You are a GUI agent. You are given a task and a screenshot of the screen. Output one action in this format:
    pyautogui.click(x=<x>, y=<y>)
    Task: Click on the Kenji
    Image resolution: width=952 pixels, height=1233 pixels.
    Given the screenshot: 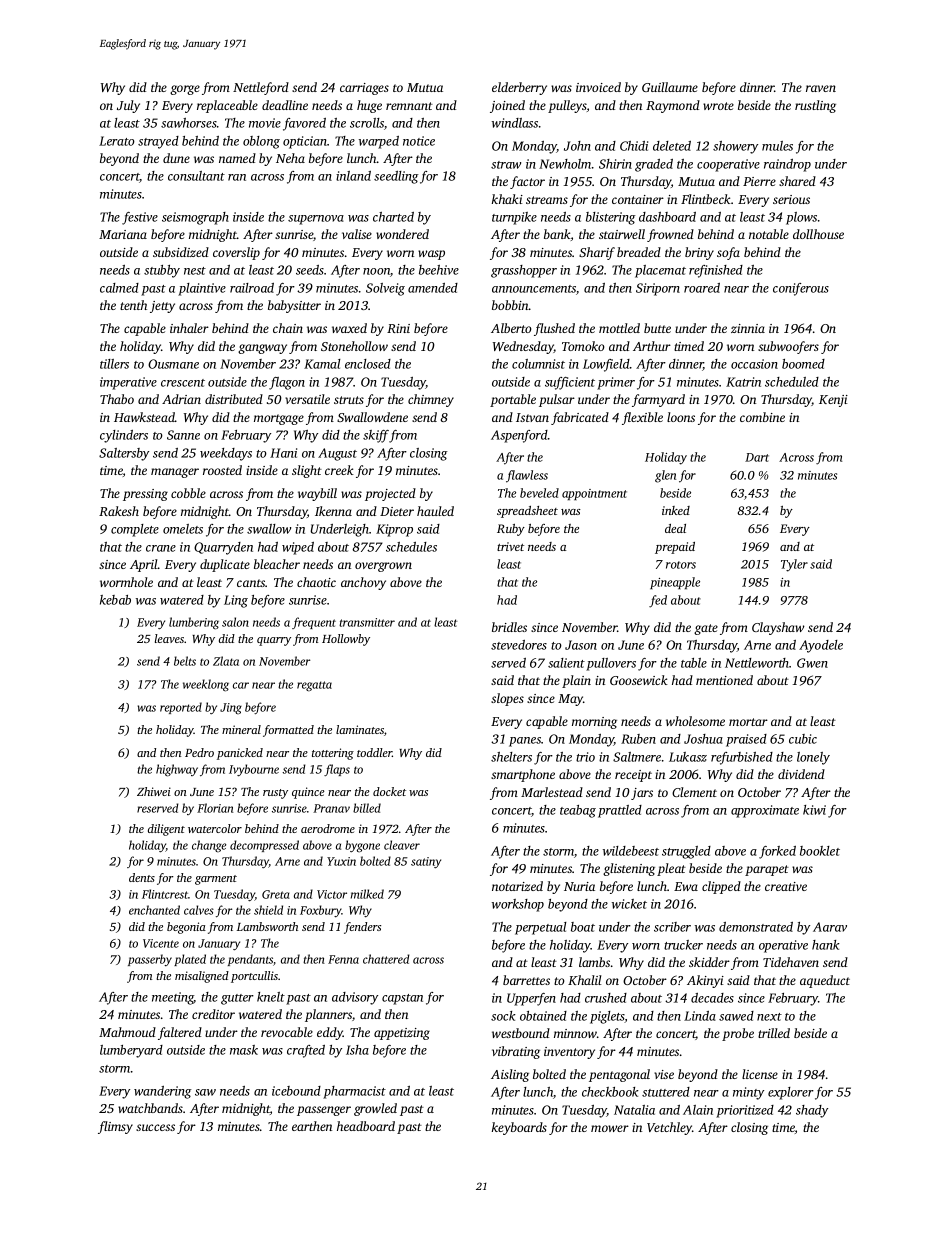 What is the action you would take?
    pyautogui.click(x=833, y=401)
